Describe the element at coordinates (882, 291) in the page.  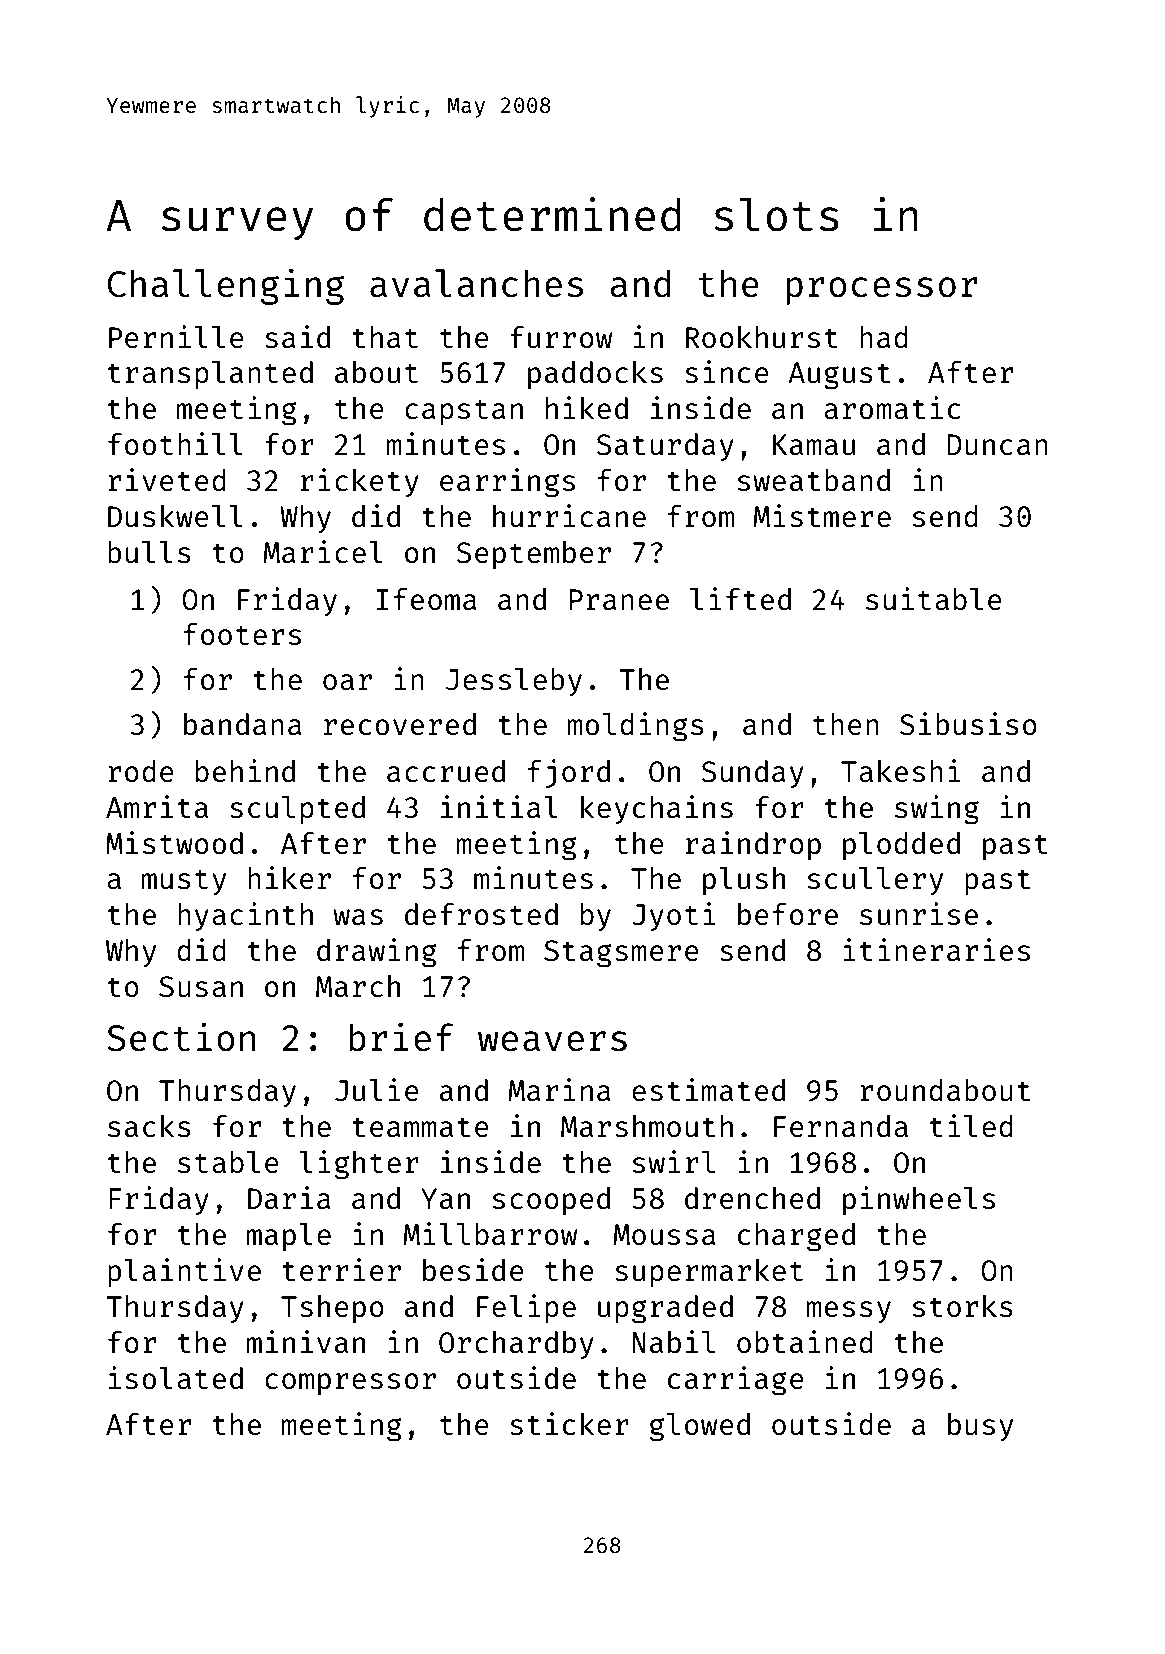
I see `processor` at that location.
